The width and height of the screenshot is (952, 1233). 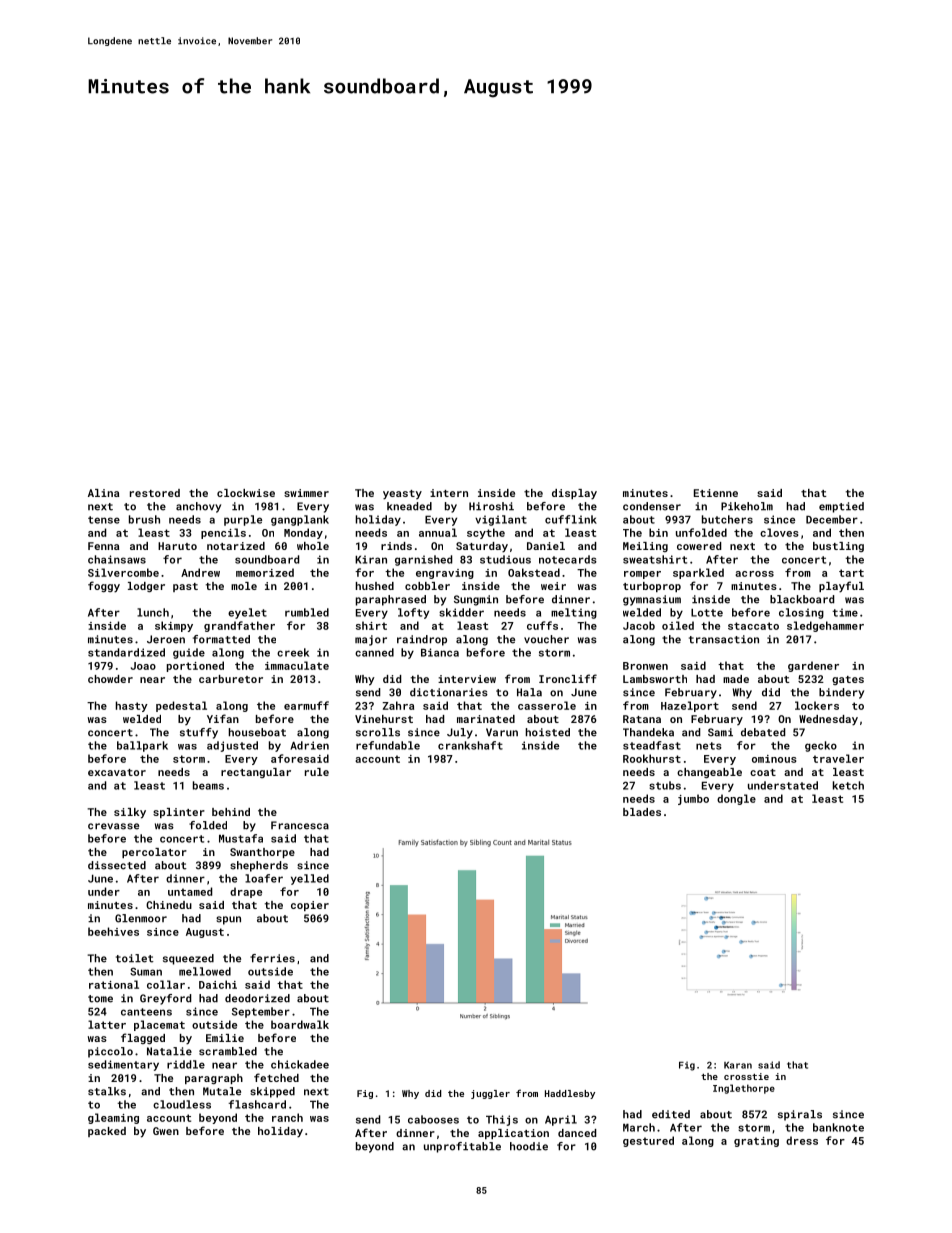 What do you see at coordinates (310, 906) in the screenshot?
I see `copier` at bounding box center [310, 906].
